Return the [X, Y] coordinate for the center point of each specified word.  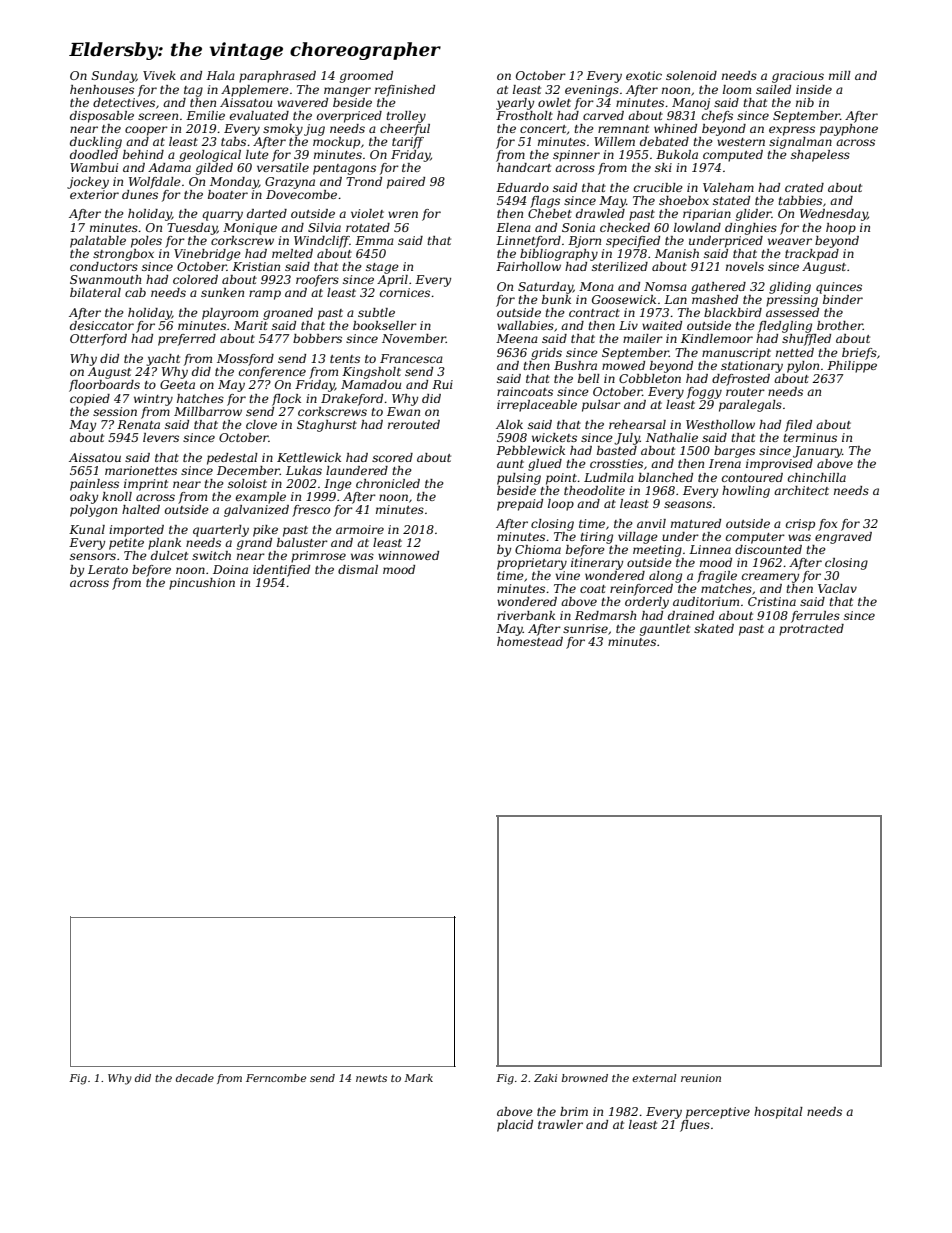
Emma [374, 240]
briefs [859, 354]
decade [195, 1078]
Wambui [94, 167]
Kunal [87, 529]
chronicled [388, 483]
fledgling [785, 327]
